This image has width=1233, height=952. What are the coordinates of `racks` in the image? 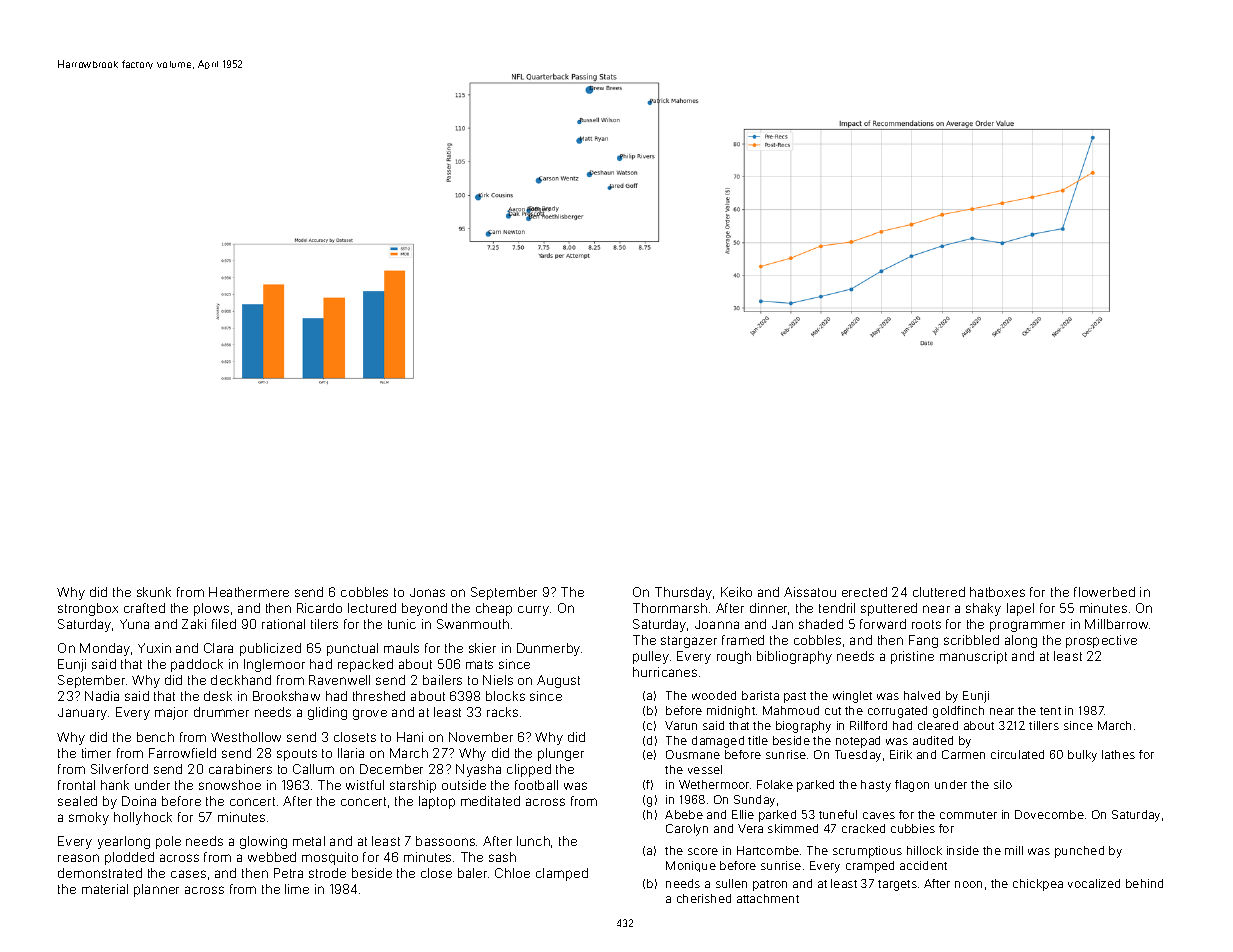 It's located at (502, 712).
